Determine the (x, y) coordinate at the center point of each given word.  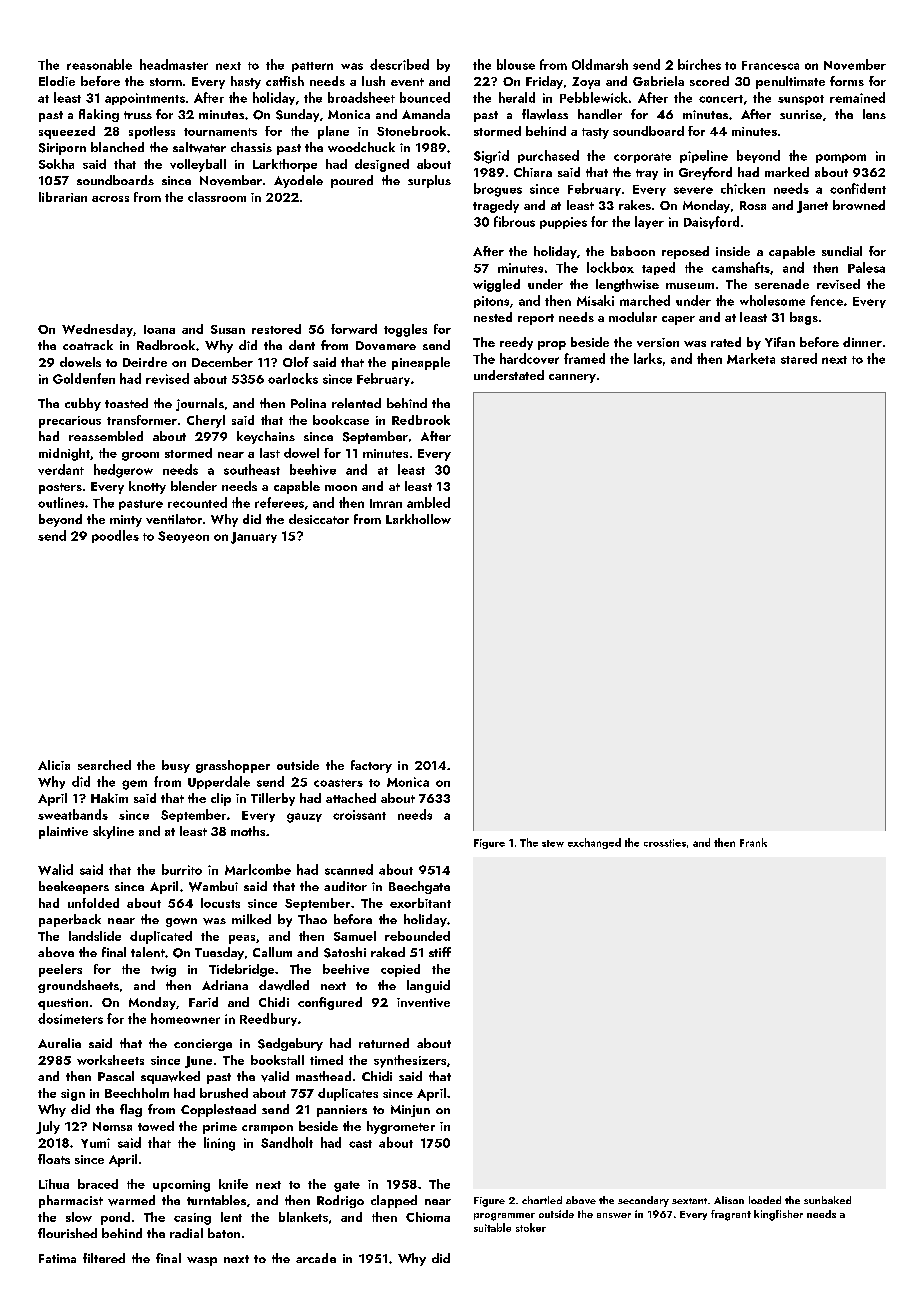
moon (341, 488)
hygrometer (401, 1127)
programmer (504, 1217)
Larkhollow (418, 519)
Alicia (54, 765)
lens (874, 114)
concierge (203, 1045)
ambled (428, 502)
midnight (64, 454)
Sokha (56, 164)
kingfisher (778, 1215)
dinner (862, 342)
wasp (202, 1261)
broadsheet (361, 97)
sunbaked (827, 1200)
